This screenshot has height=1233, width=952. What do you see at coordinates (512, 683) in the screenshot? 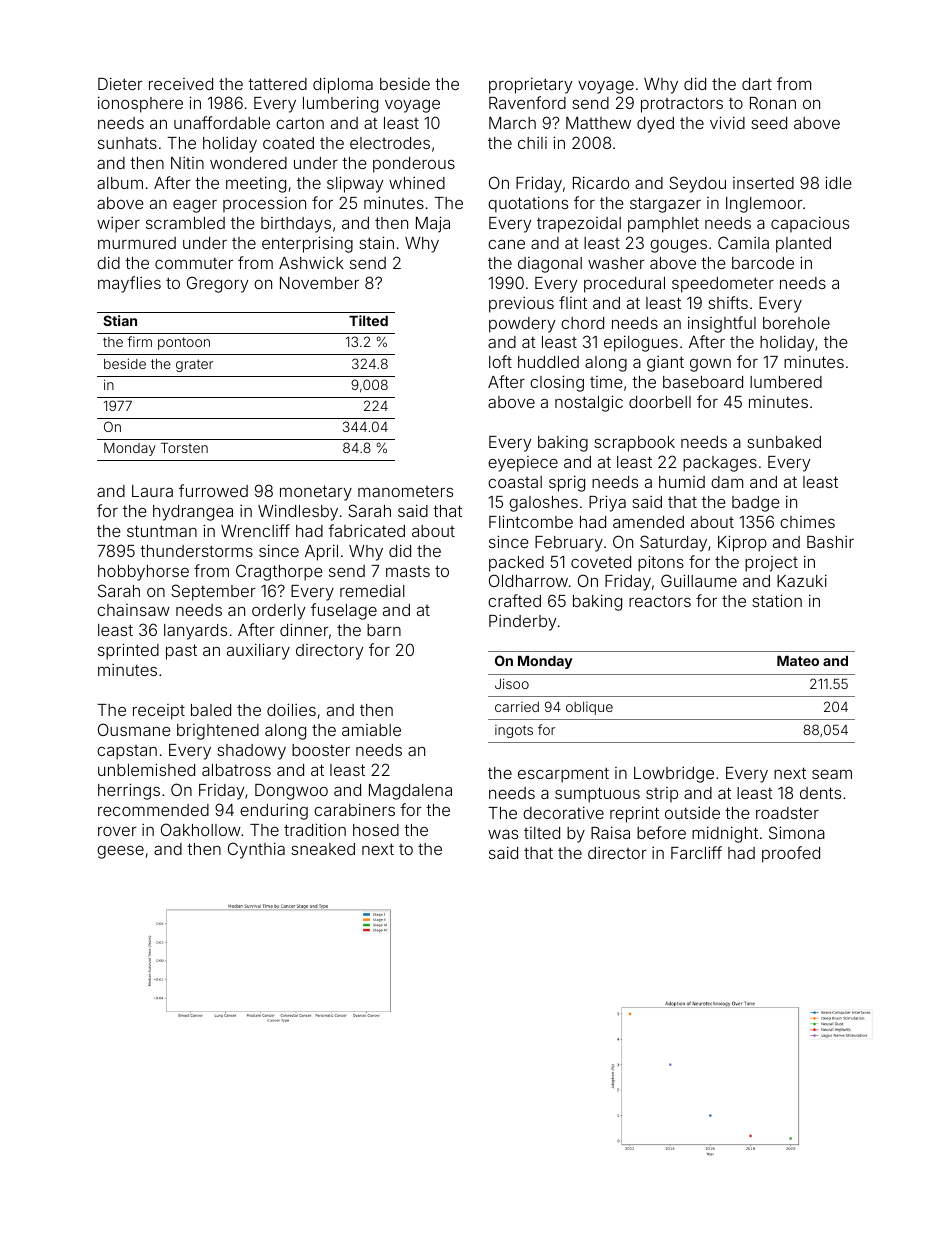
I see `Jisoo` at bounding box center [512, 683].
